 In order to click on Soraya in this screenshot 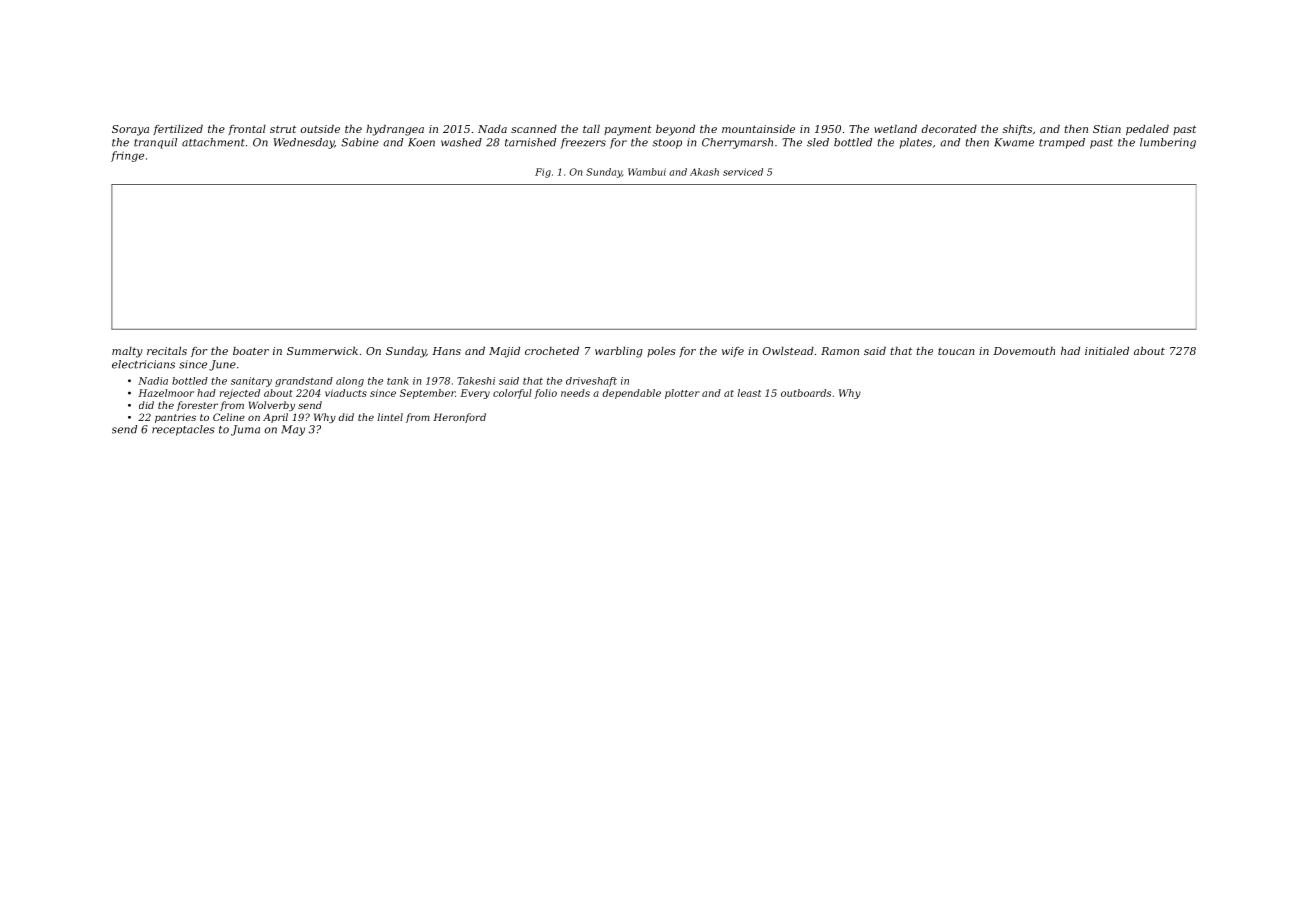, I will do `click(130, 130)`.
